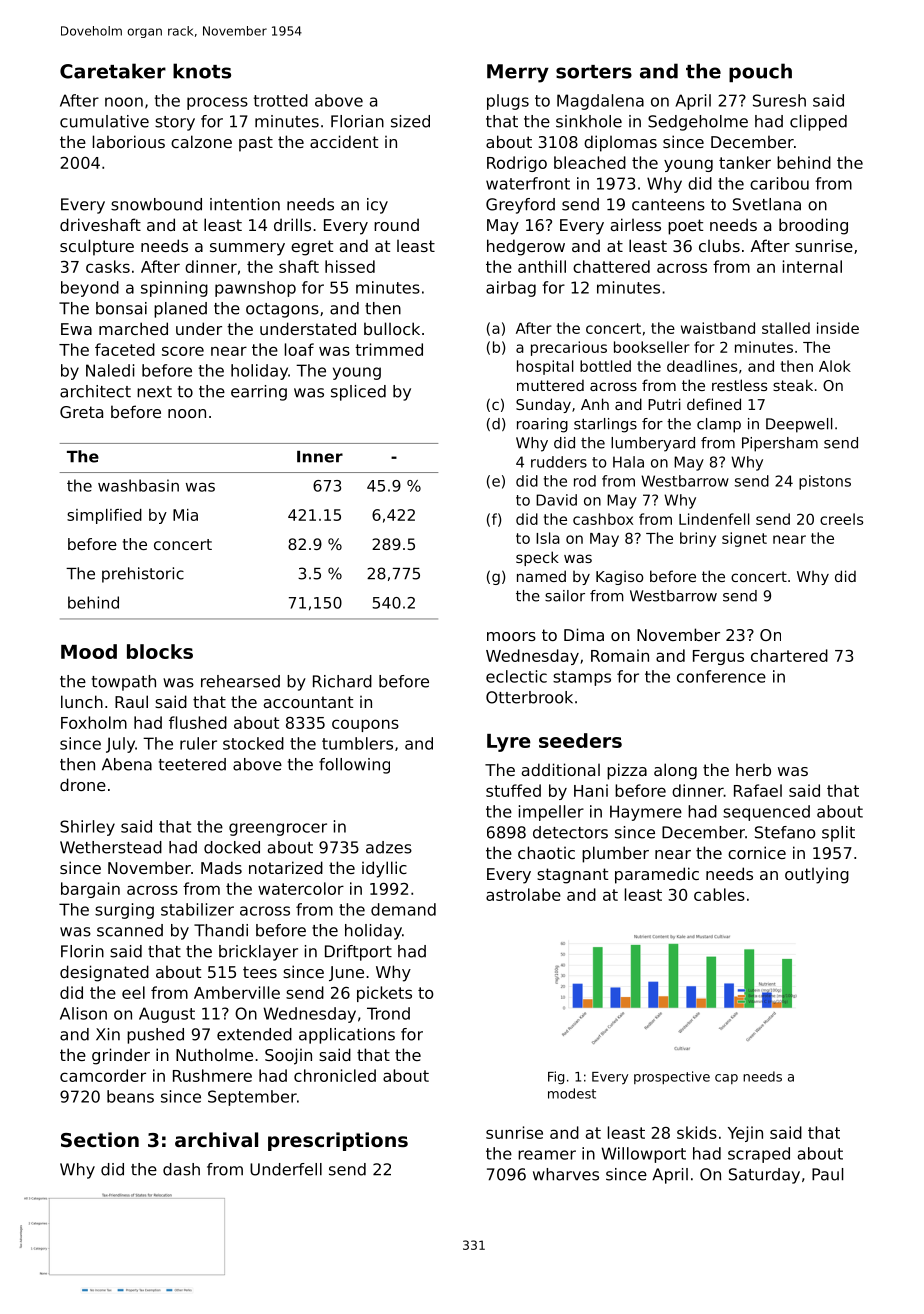 This screenshot has width=924, height=1314. I want to click on astrolabe, so click(523, 894).
